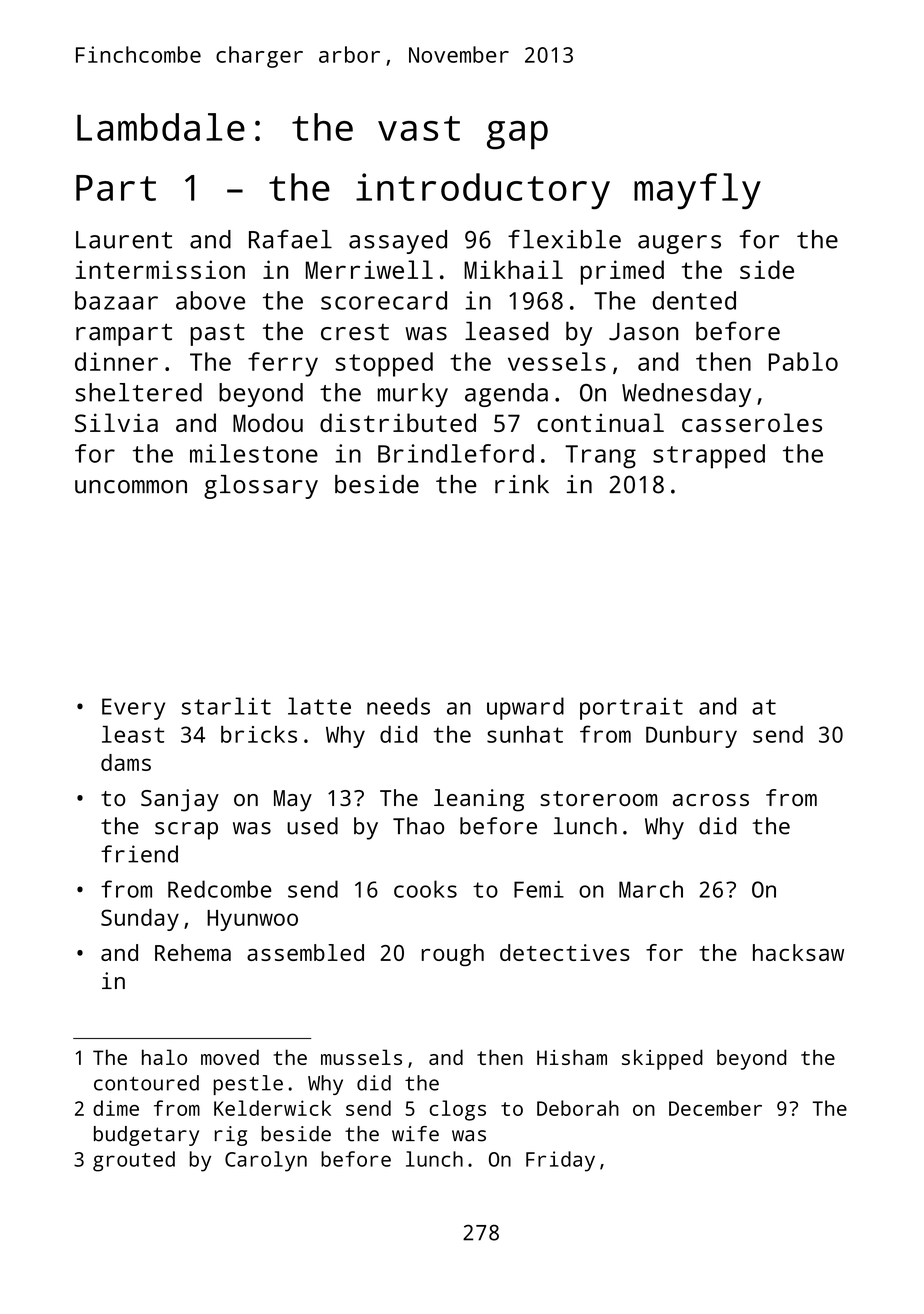 The width and height of the screenshot is (924, 1314). I want to click on contoured, so click(146, 1083).
